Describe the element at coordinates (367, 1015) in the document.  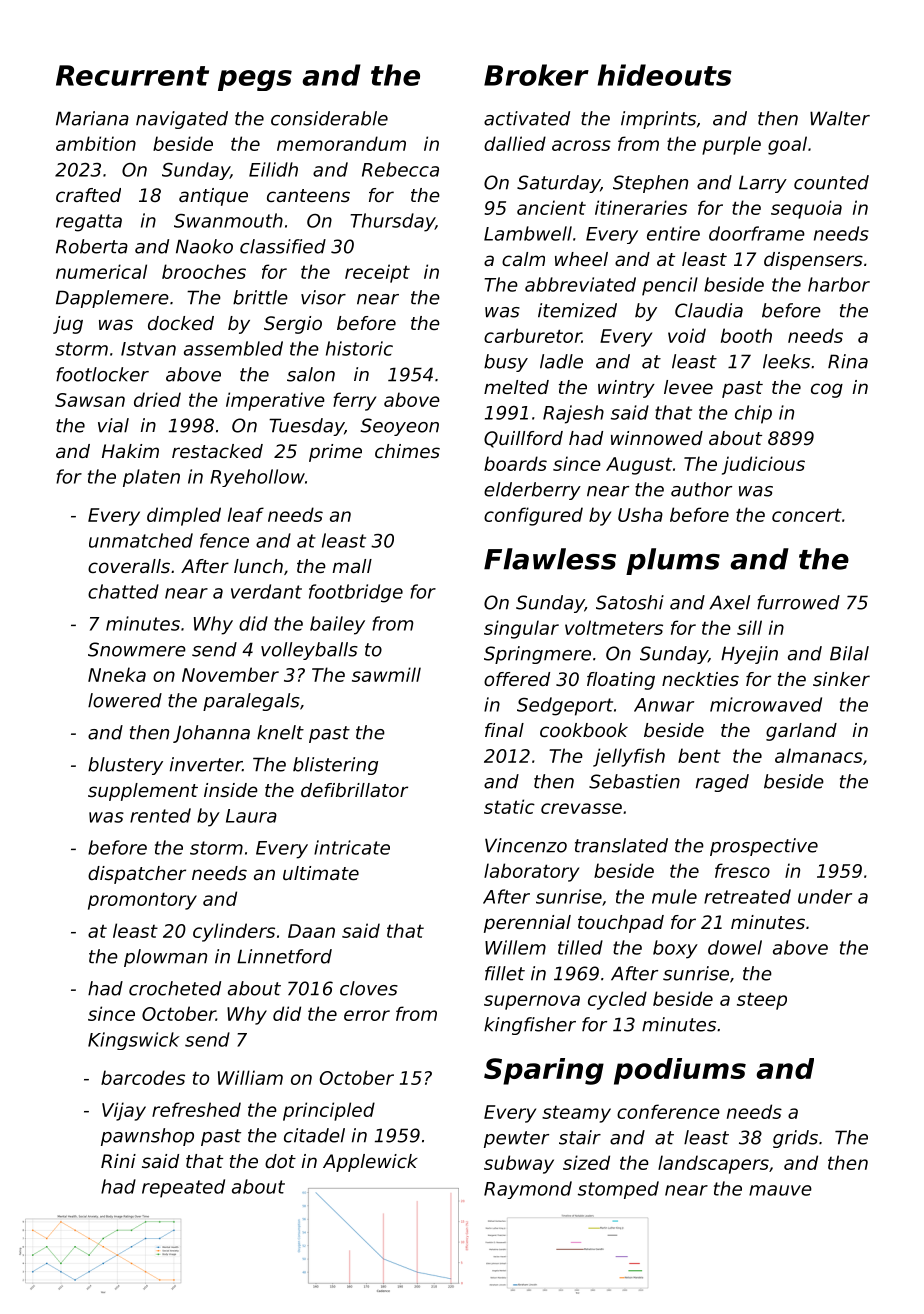
I see `error` at that location.
